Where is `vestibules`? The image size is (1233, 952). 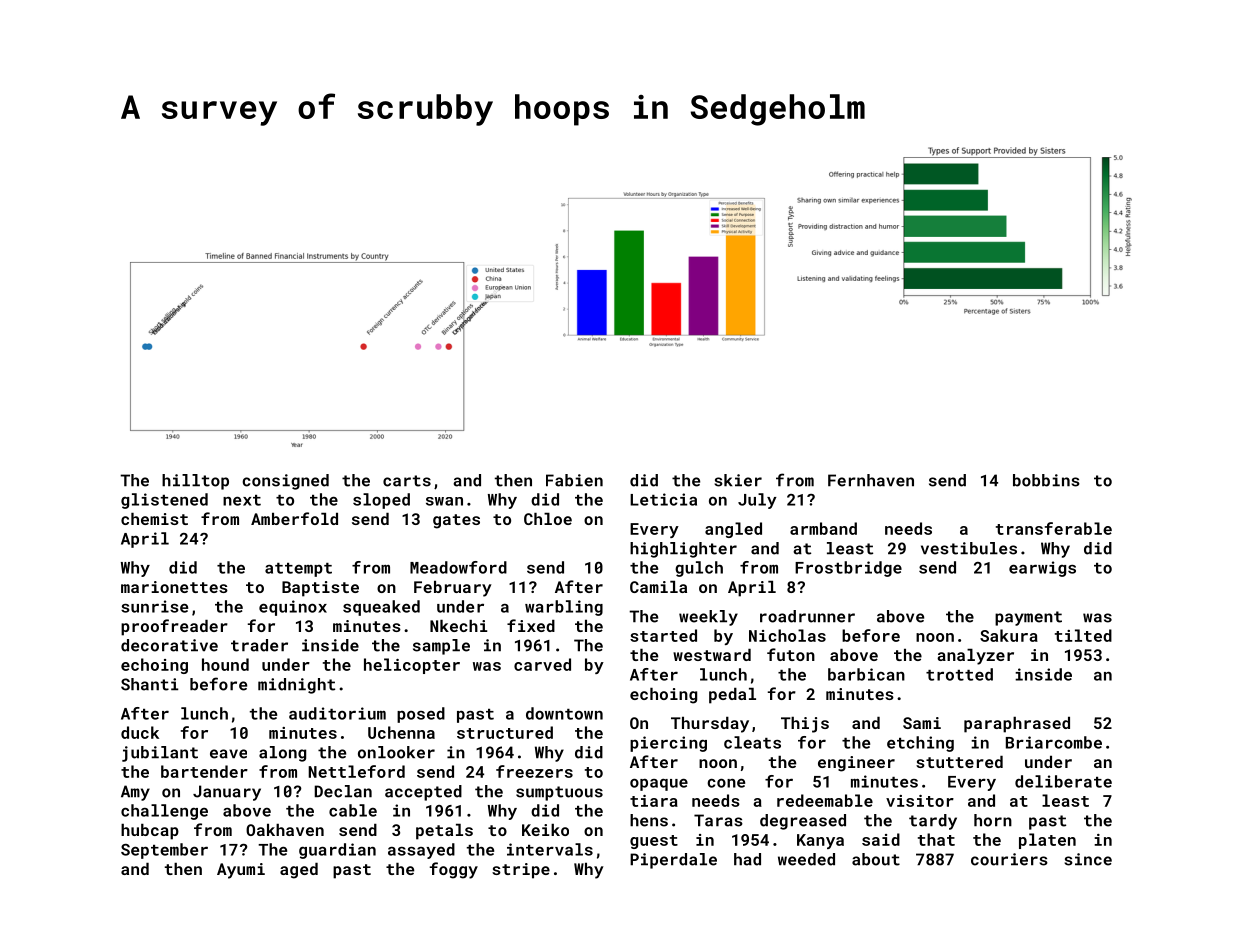 vestibules is located at coordinates (969, 548).
